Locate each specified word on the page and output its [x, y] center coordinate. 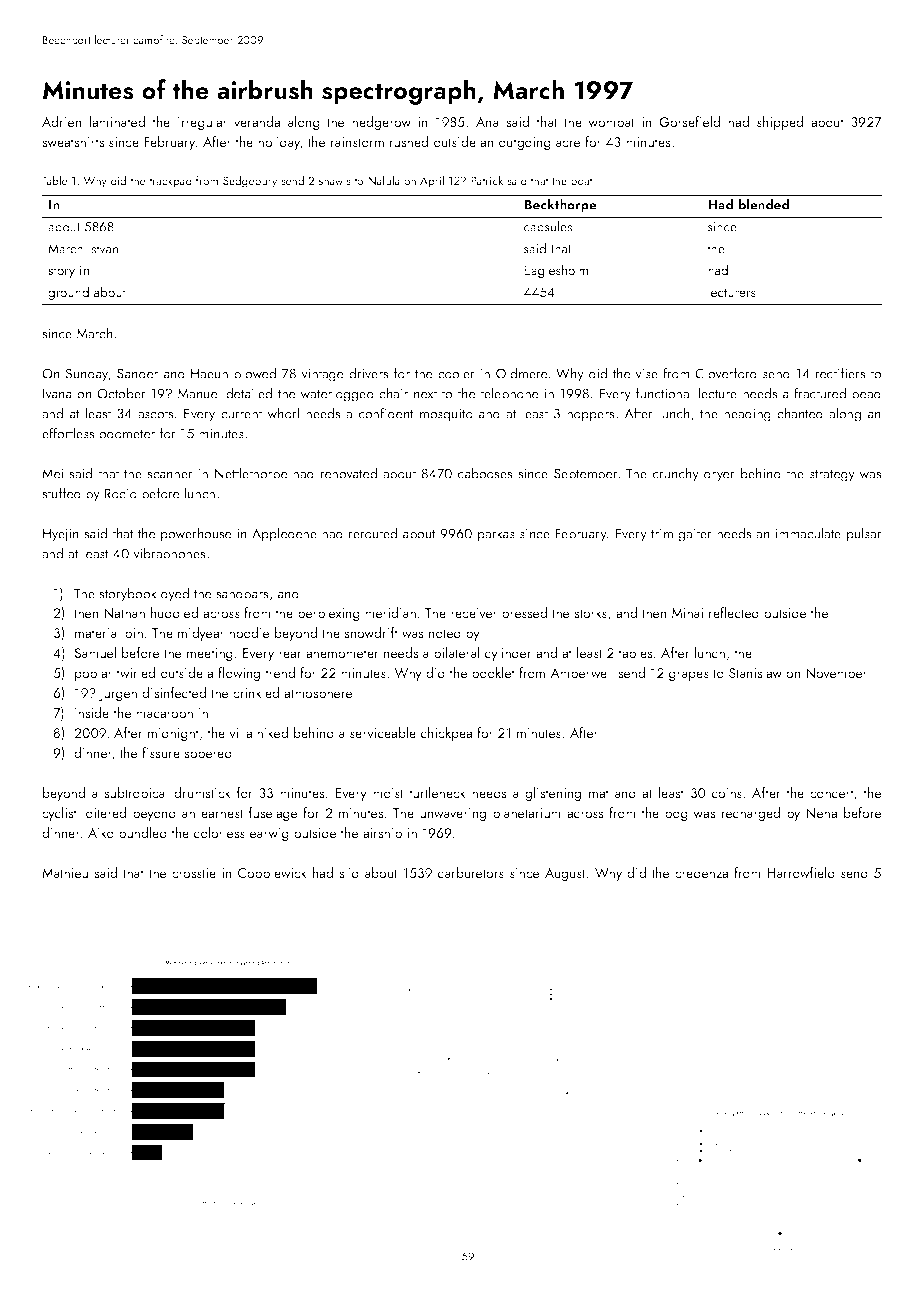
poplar [93, 674]
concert [832, 793]
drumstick [202, 792]
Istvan [103, 249]
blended [764, 204]
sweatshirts [73, 141]
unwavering [453, 814]
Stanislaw [755, 672]
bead [866, 393]
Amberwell [581, 672]
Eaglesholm [556, 271]
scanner [170, 475]
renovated [349, 473]
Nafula [384, 180]
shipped [780, 123]
